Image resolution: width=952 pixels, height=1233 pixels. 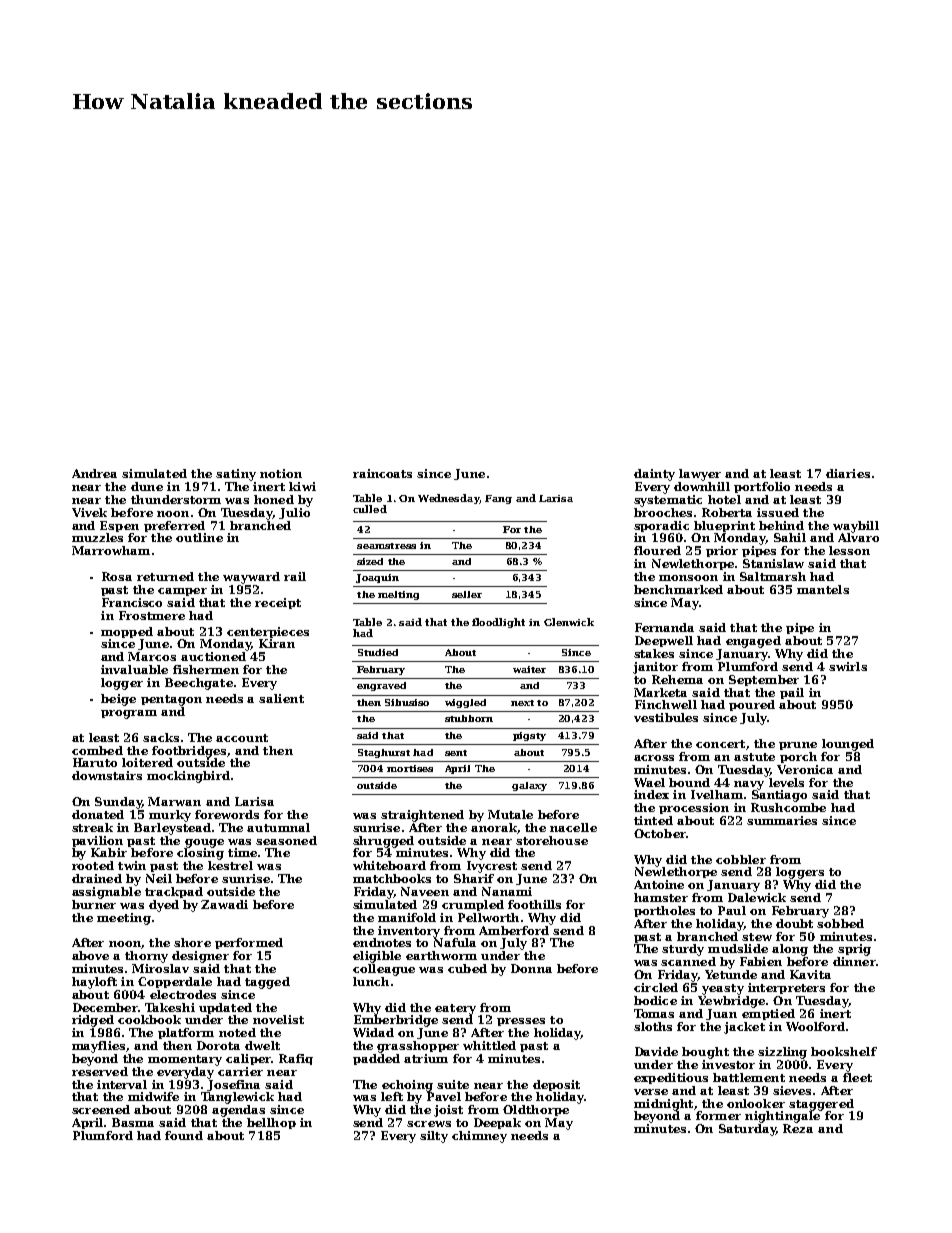 What do you see at coordinates (529, 736) in the image?
I see `pigsty` at bounding box center [529, 736].
